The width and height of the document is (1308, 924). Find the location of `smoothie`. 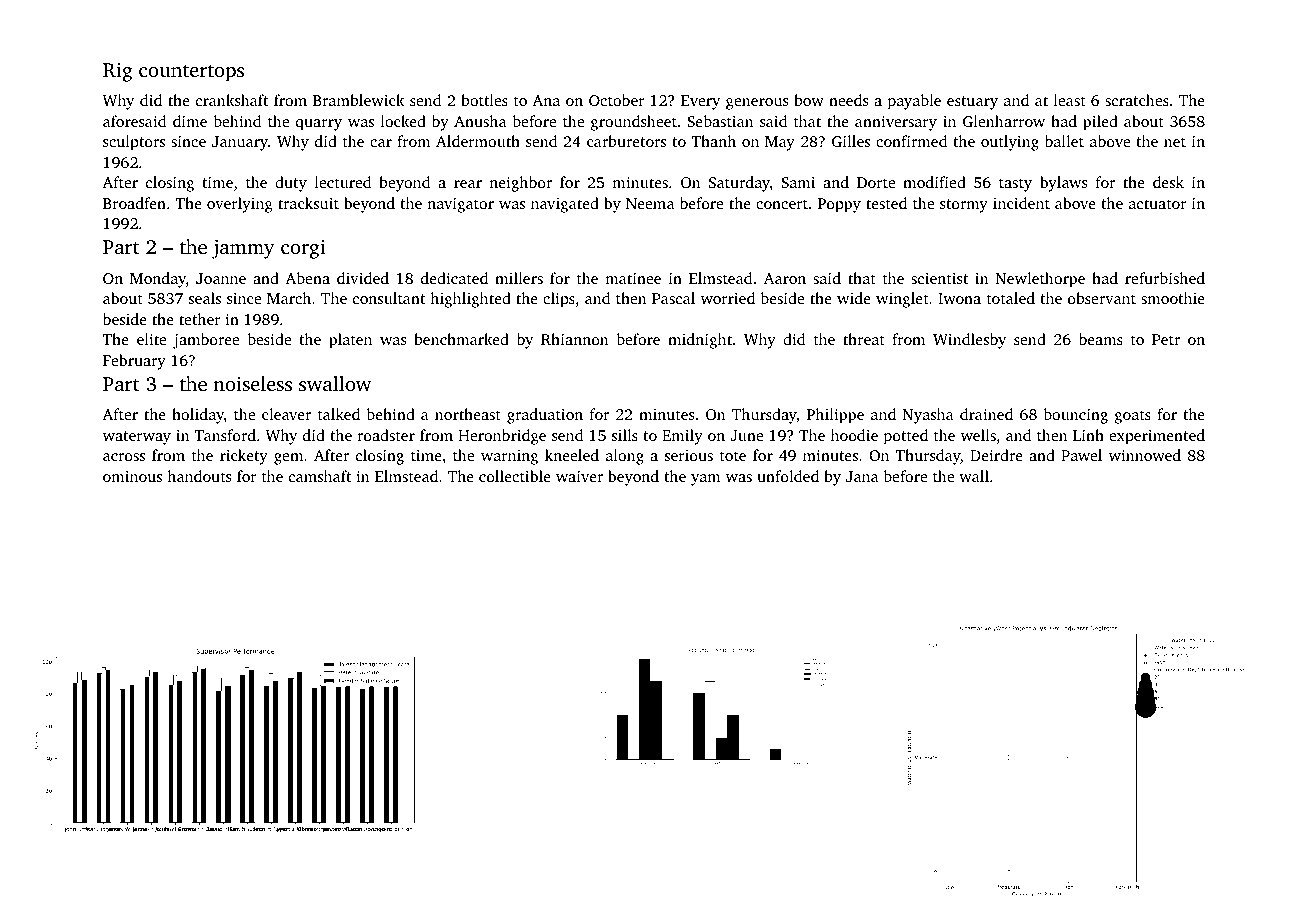

smoothie is located at coordinates (1173, 298).
